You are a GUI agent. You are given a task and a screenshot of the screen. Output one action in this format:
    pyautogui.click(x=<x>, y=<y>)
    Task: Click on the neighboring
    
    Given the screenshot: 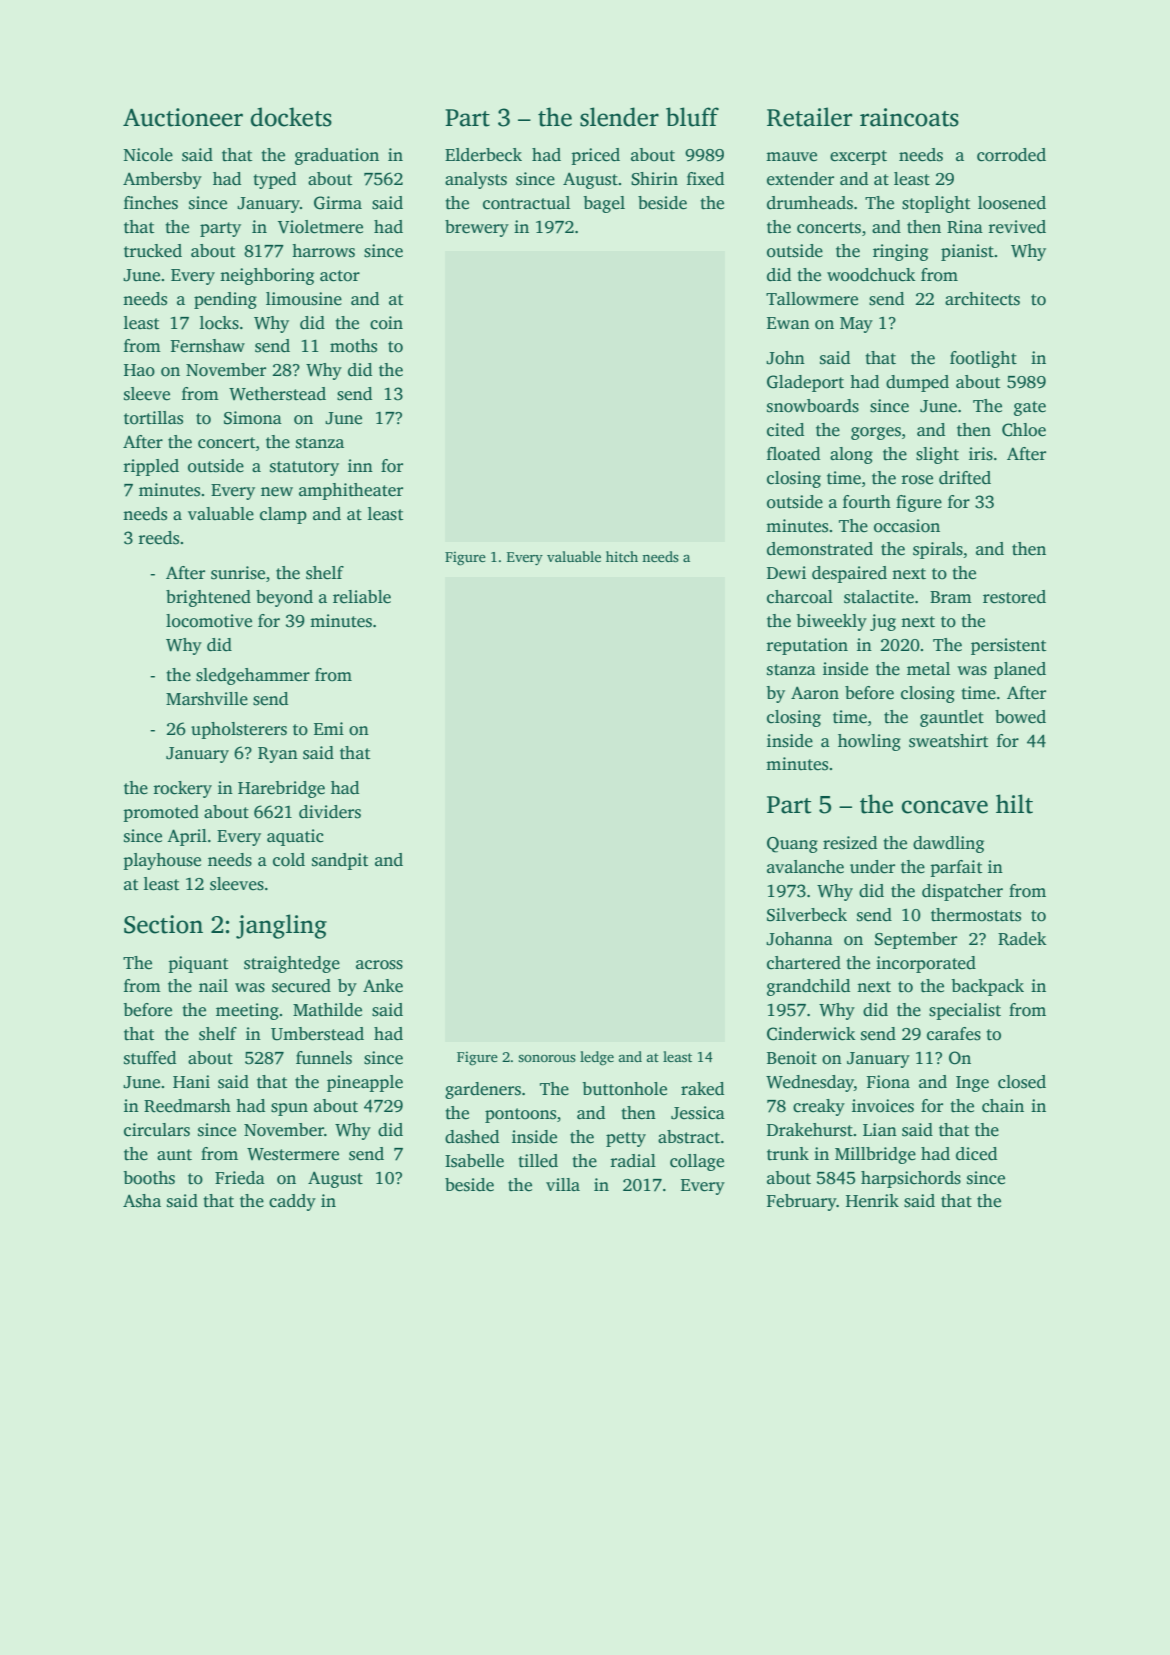 What is the action you would take?
    pyautogui.click(x=267, y=276)
